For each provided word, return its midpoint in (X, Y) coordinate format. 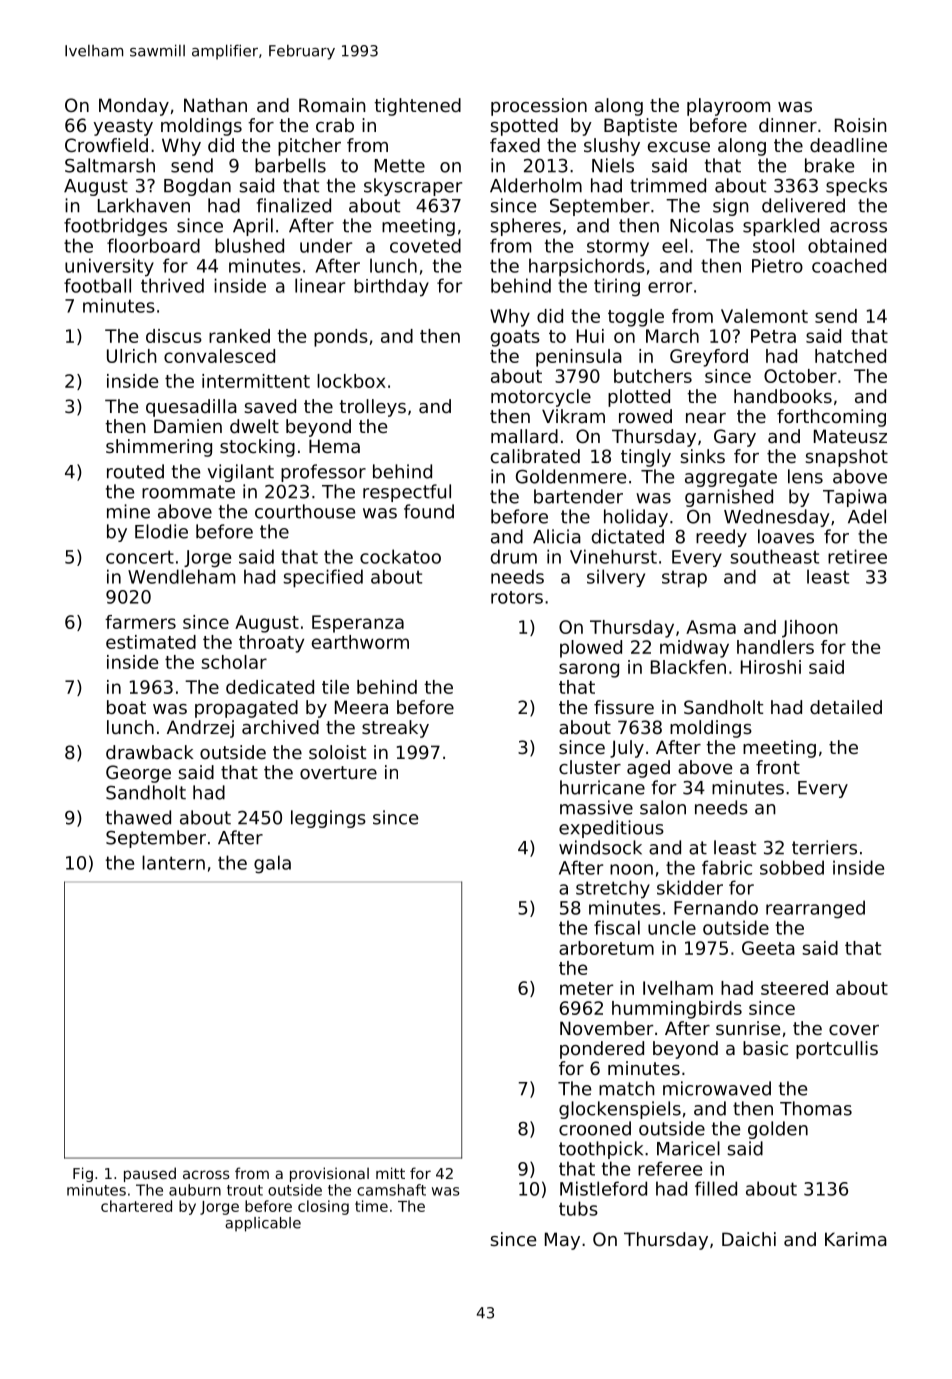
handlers (775, 647)
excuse (679, 147)
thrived (172, 285)
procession (539, 107)
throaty (271, 644)
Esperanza (358, 624)
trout (245, 1190)
